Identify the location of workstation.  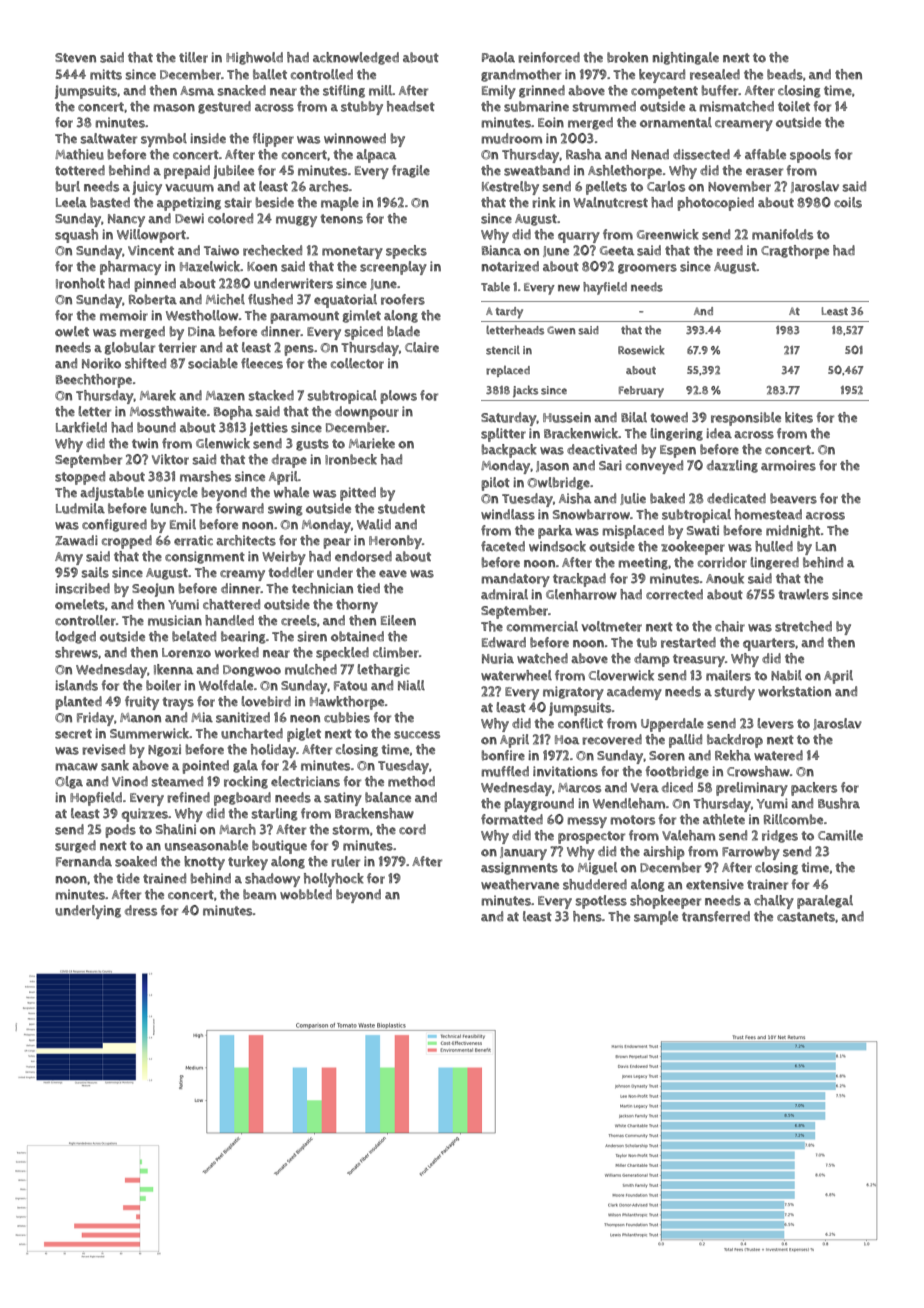
(794, 691).
